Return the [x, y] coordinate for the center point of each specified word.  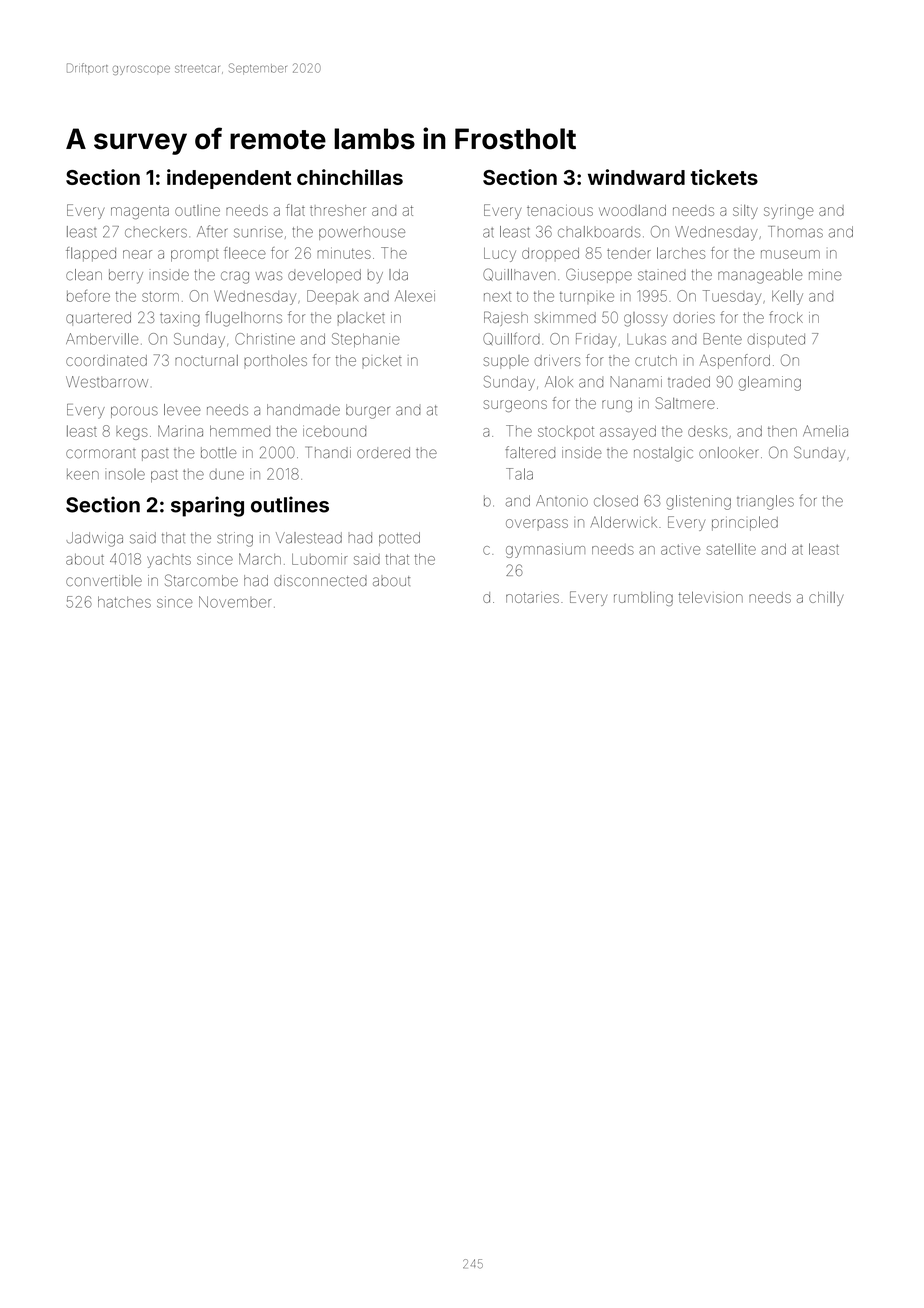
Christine [265, 339]
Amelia [825, 431]
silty [745, 212]
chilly [826, 599]
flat [295, 210]
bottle [218, 453]
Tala [519, 474]
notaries [532, 598]
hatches [124, 602]
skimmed [565, 317]
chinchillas [350, 177]
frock [786, 317]
